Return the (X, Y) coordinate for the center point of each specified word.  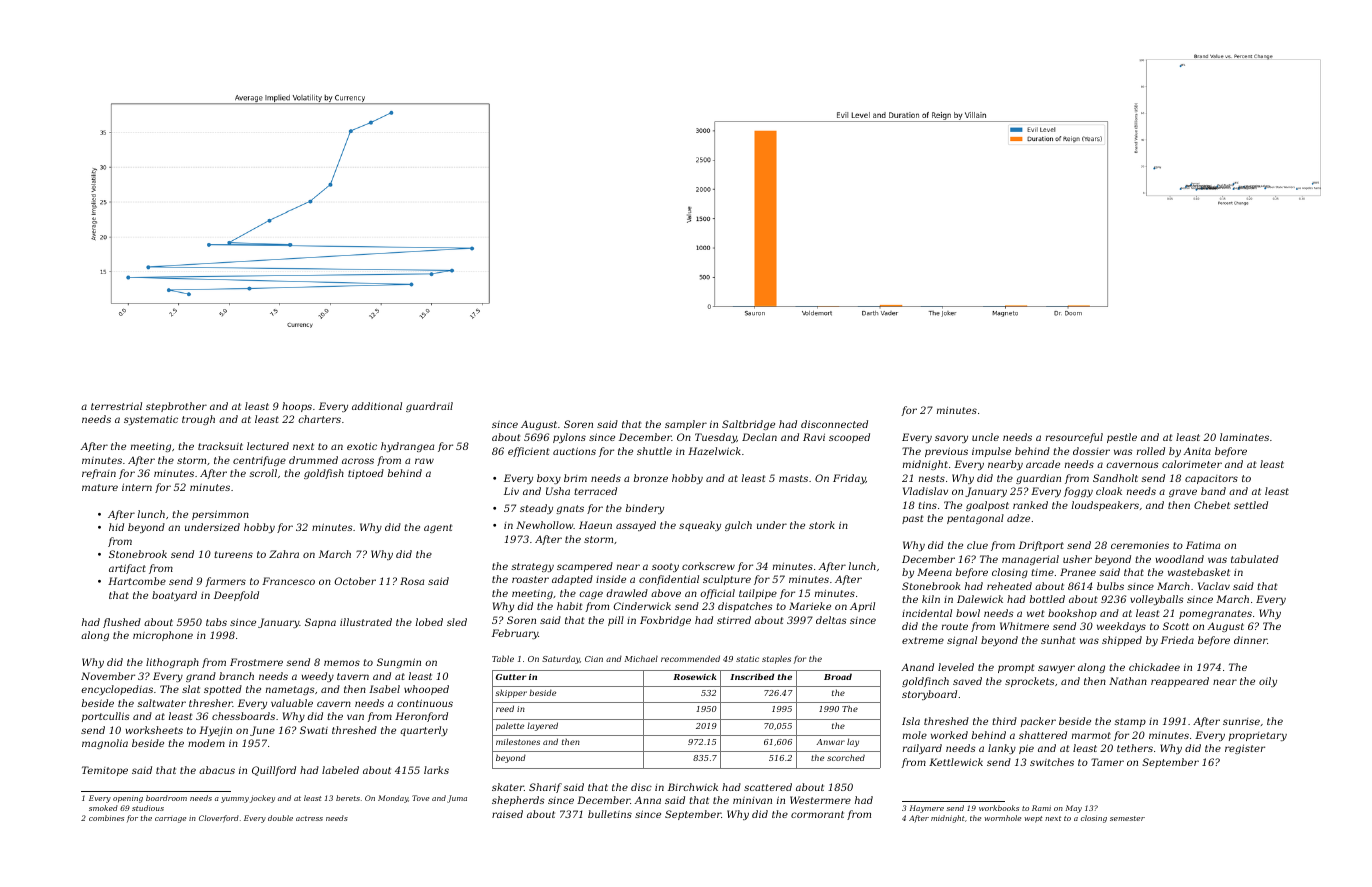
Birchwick (693, 787)
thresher (211, 703)
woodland (1180, 559)
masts (793, 478)
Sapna (320, 623)
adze (1018, 518)
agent (438, 528)
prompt (1016, 668)
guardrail (429, 407)
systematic (151, 420)
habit (569, 606)
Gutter (511, 677)
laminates (1244, 437)
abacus (217, 770)
